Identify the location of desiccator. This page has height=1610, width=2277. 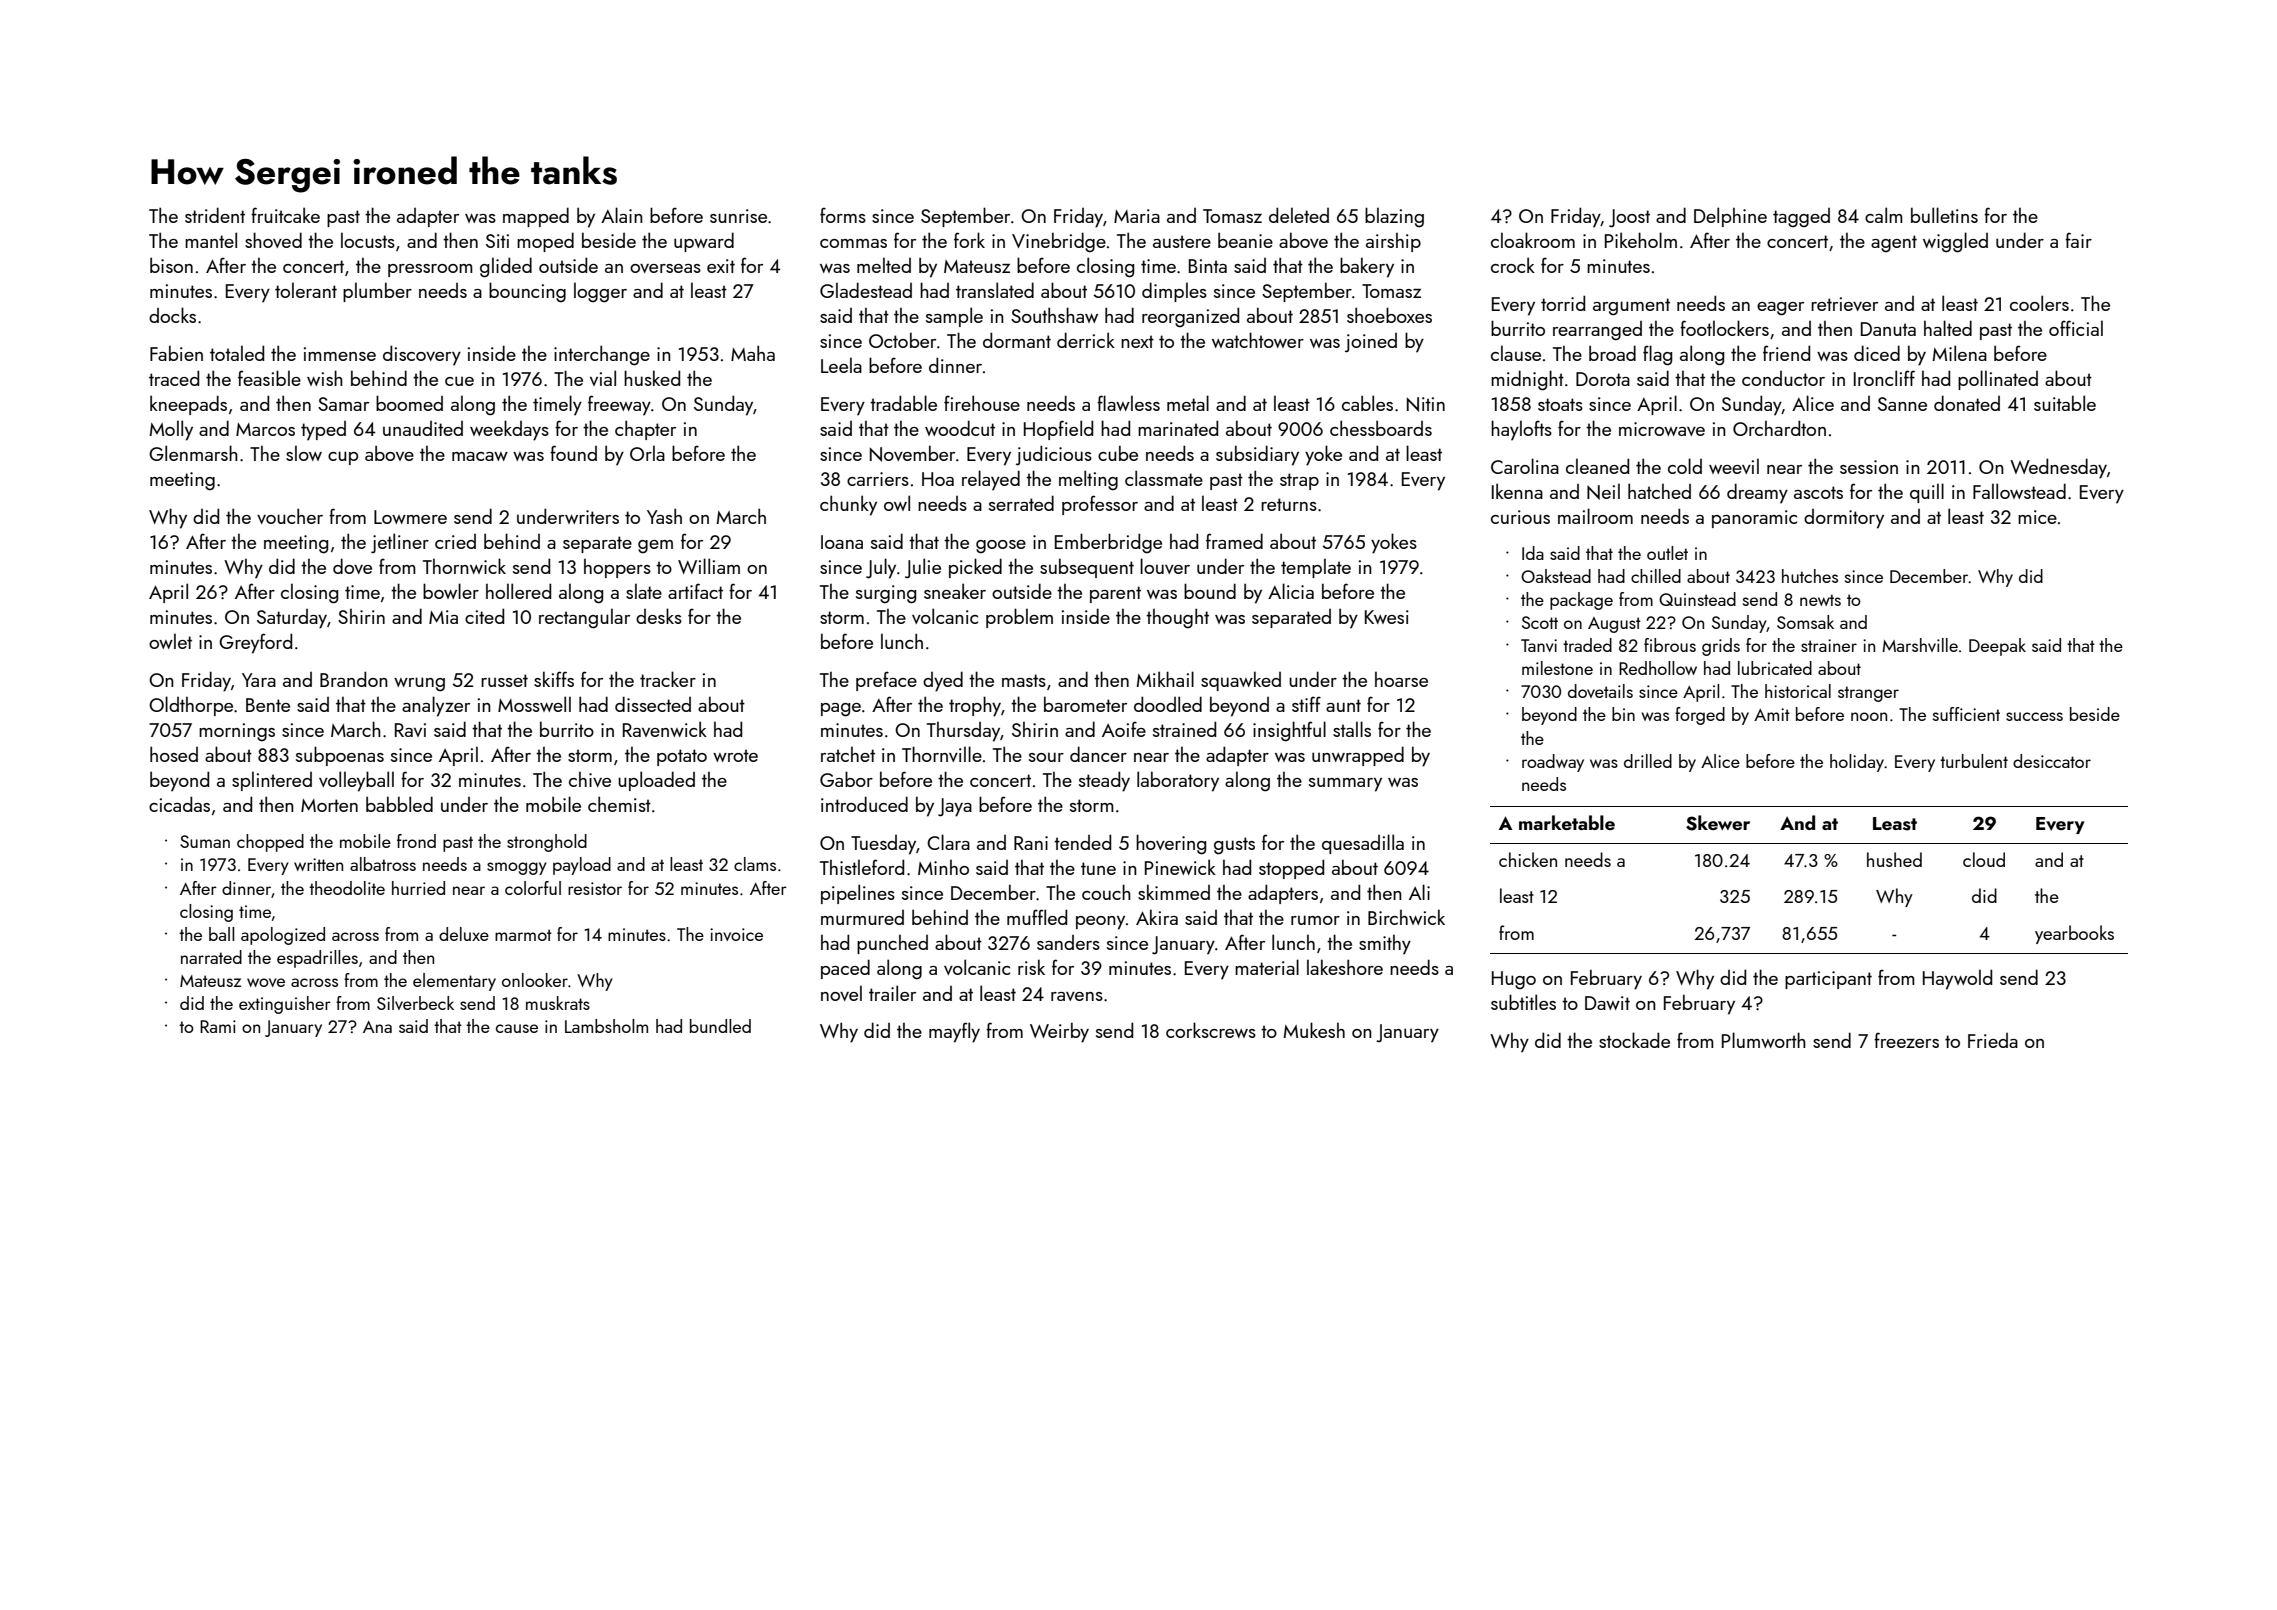
(2052, 761).
